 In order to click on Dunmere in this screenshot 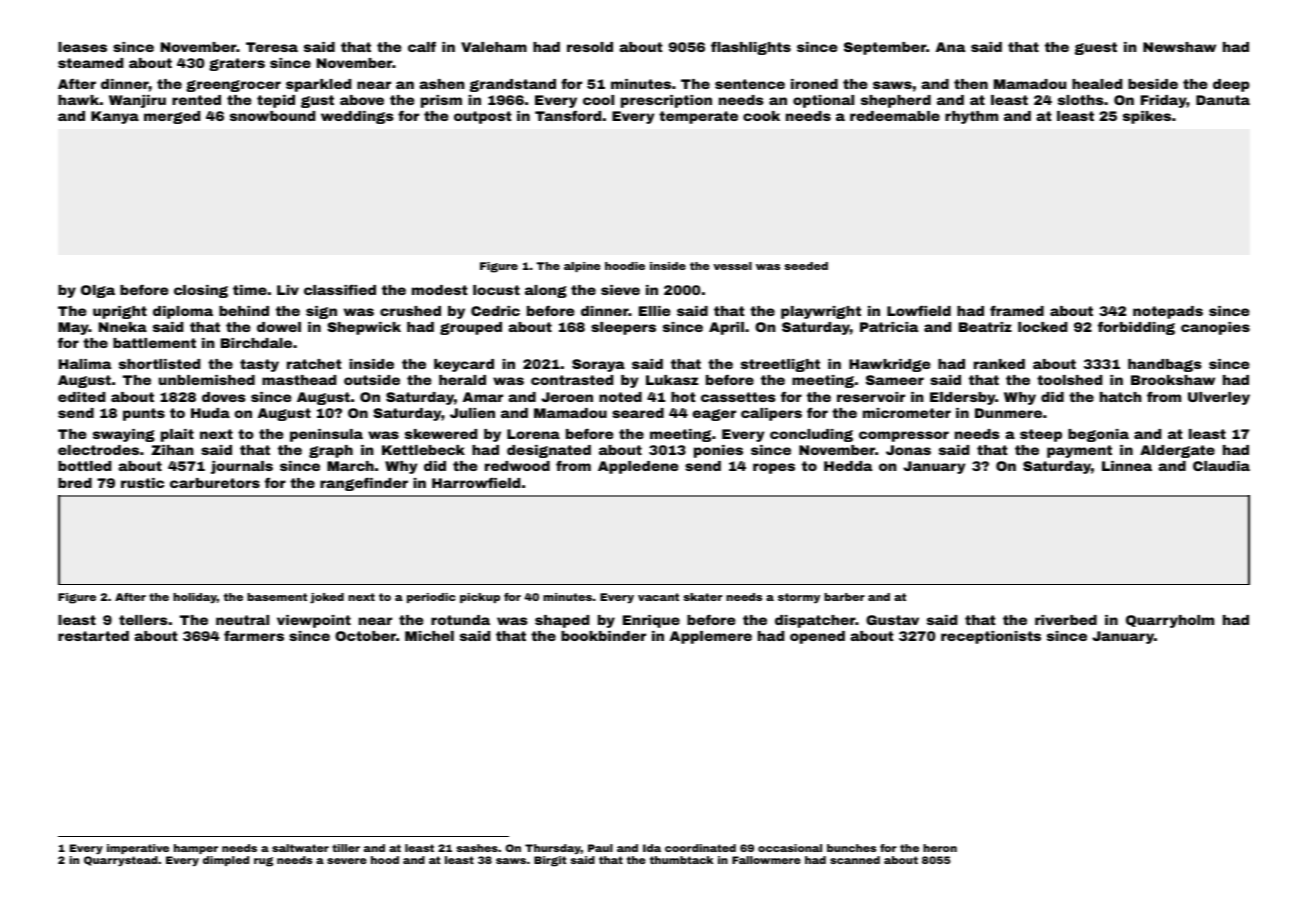, I will do `click(1008, 413)`.
